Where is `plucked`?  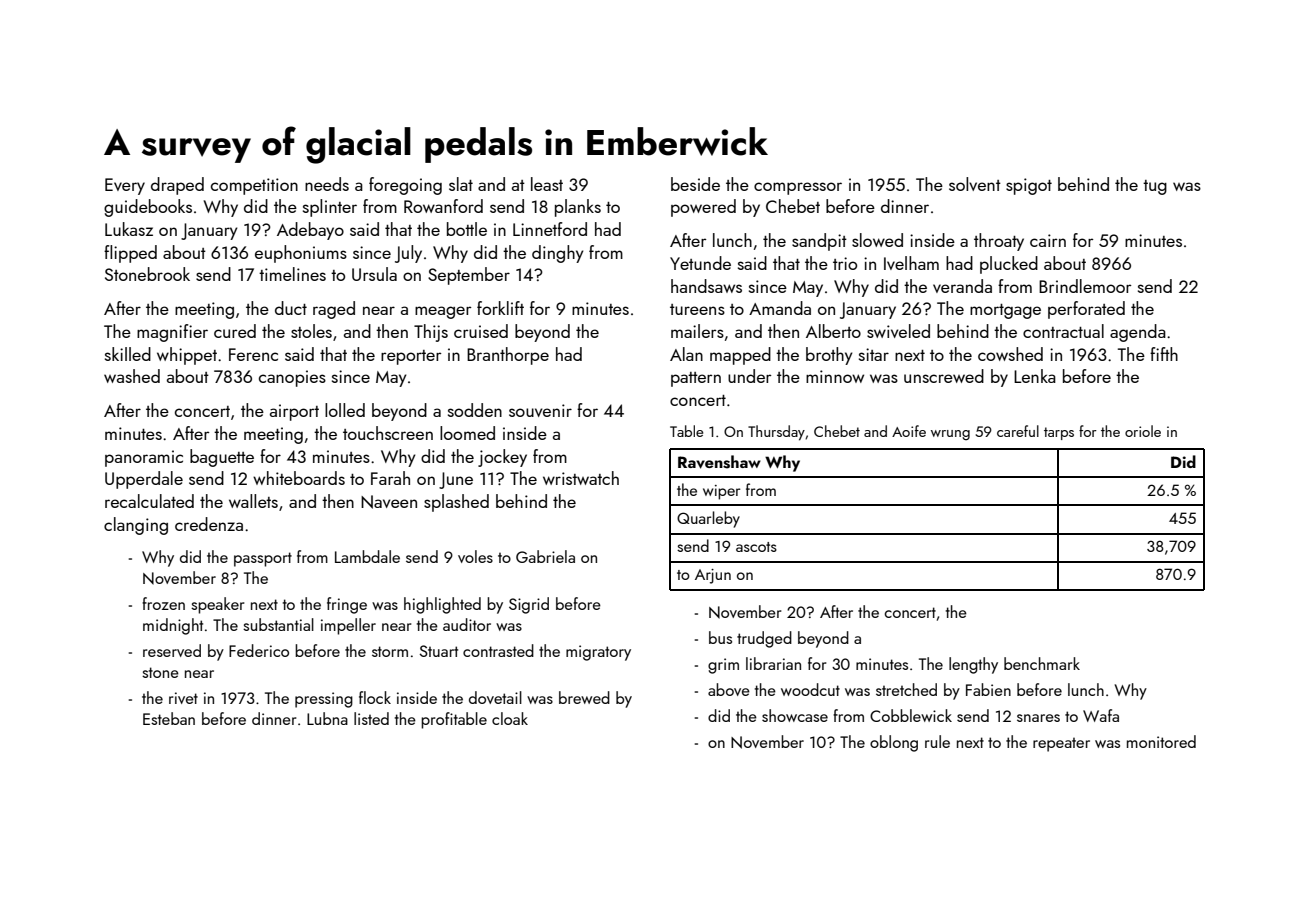 plucked is located at coordinates (1009, 265).
